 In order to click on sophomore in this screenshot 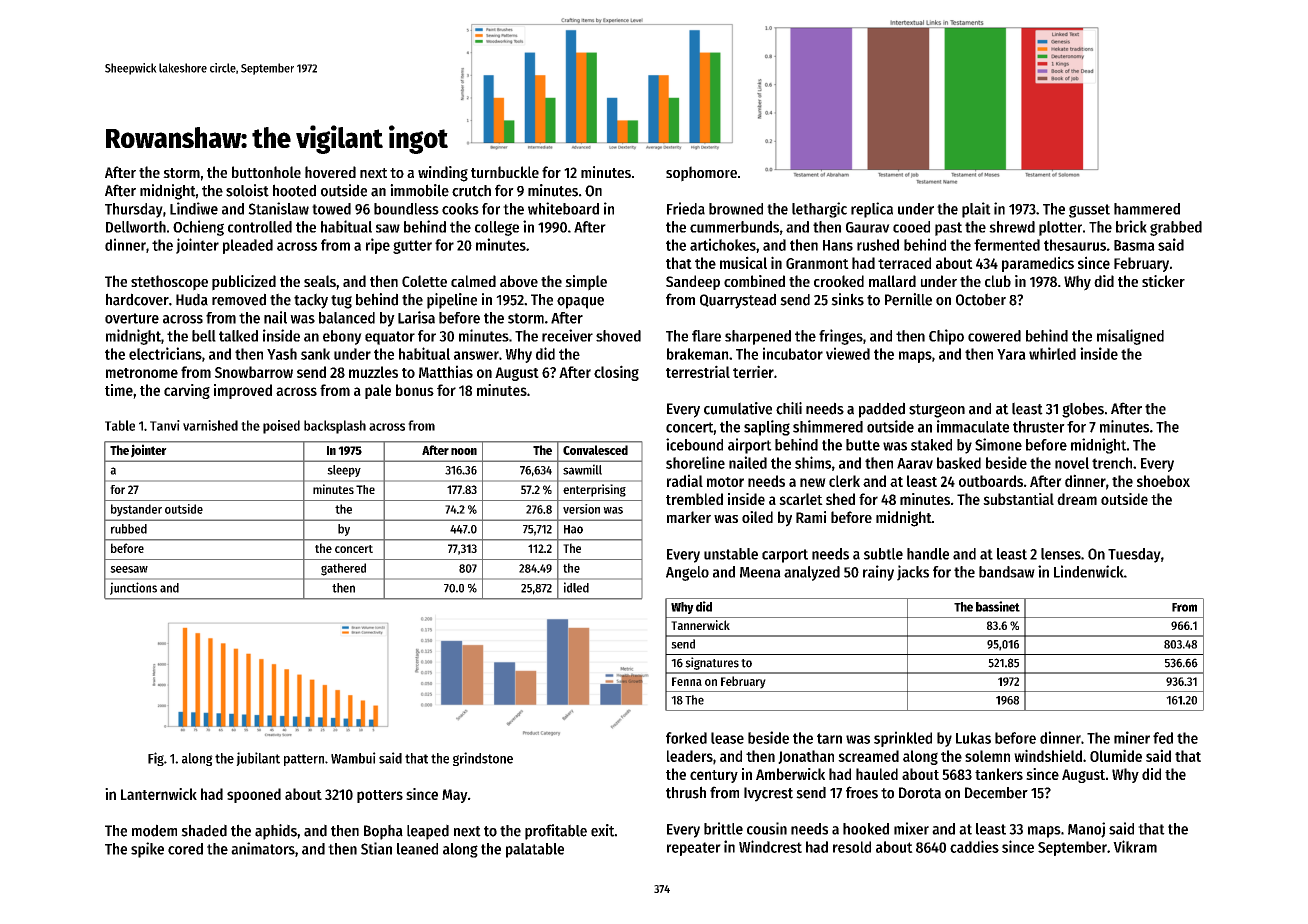, I will do `click(701, 174)`.
